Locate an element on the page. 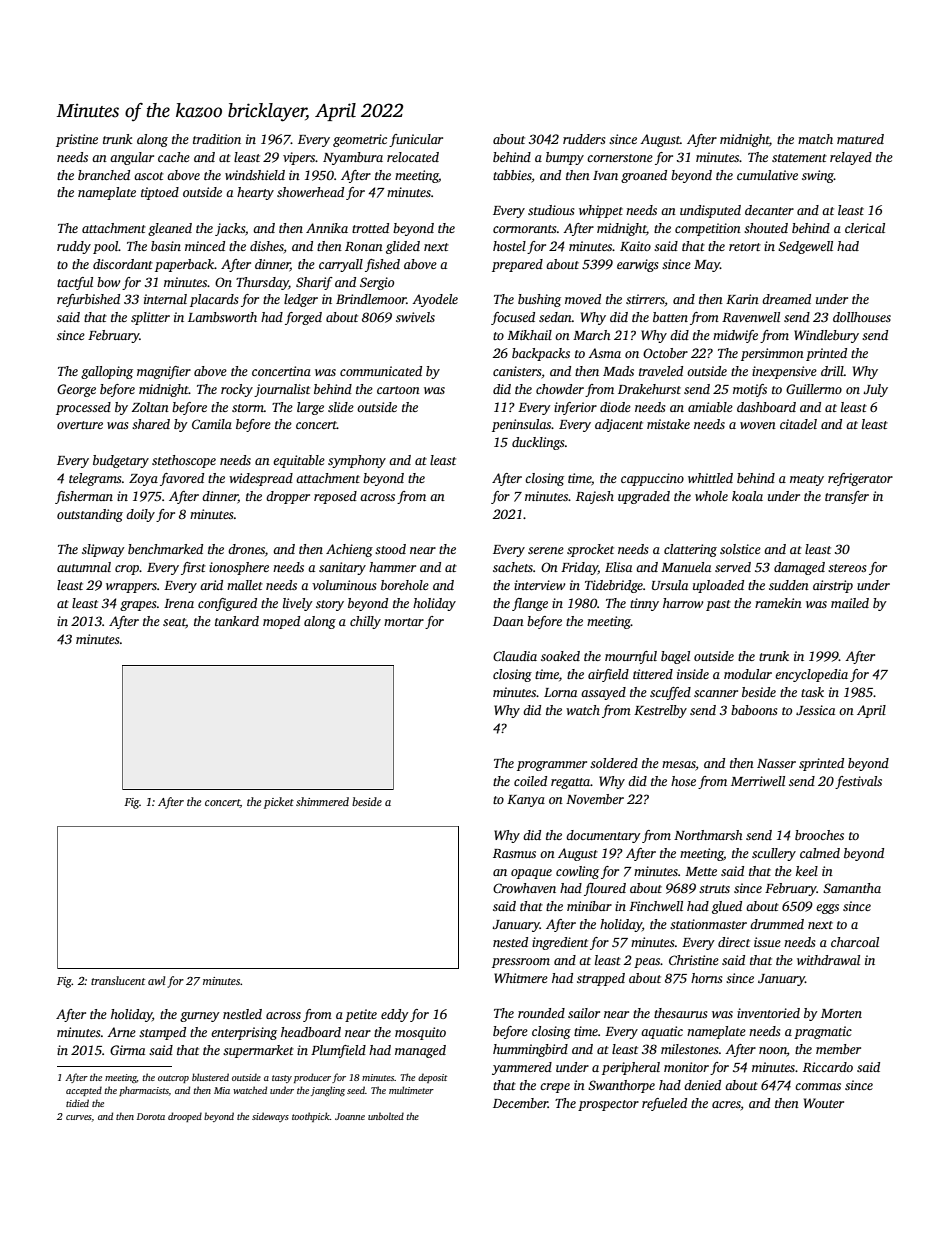  glued is located at coordinates (727, 907).
